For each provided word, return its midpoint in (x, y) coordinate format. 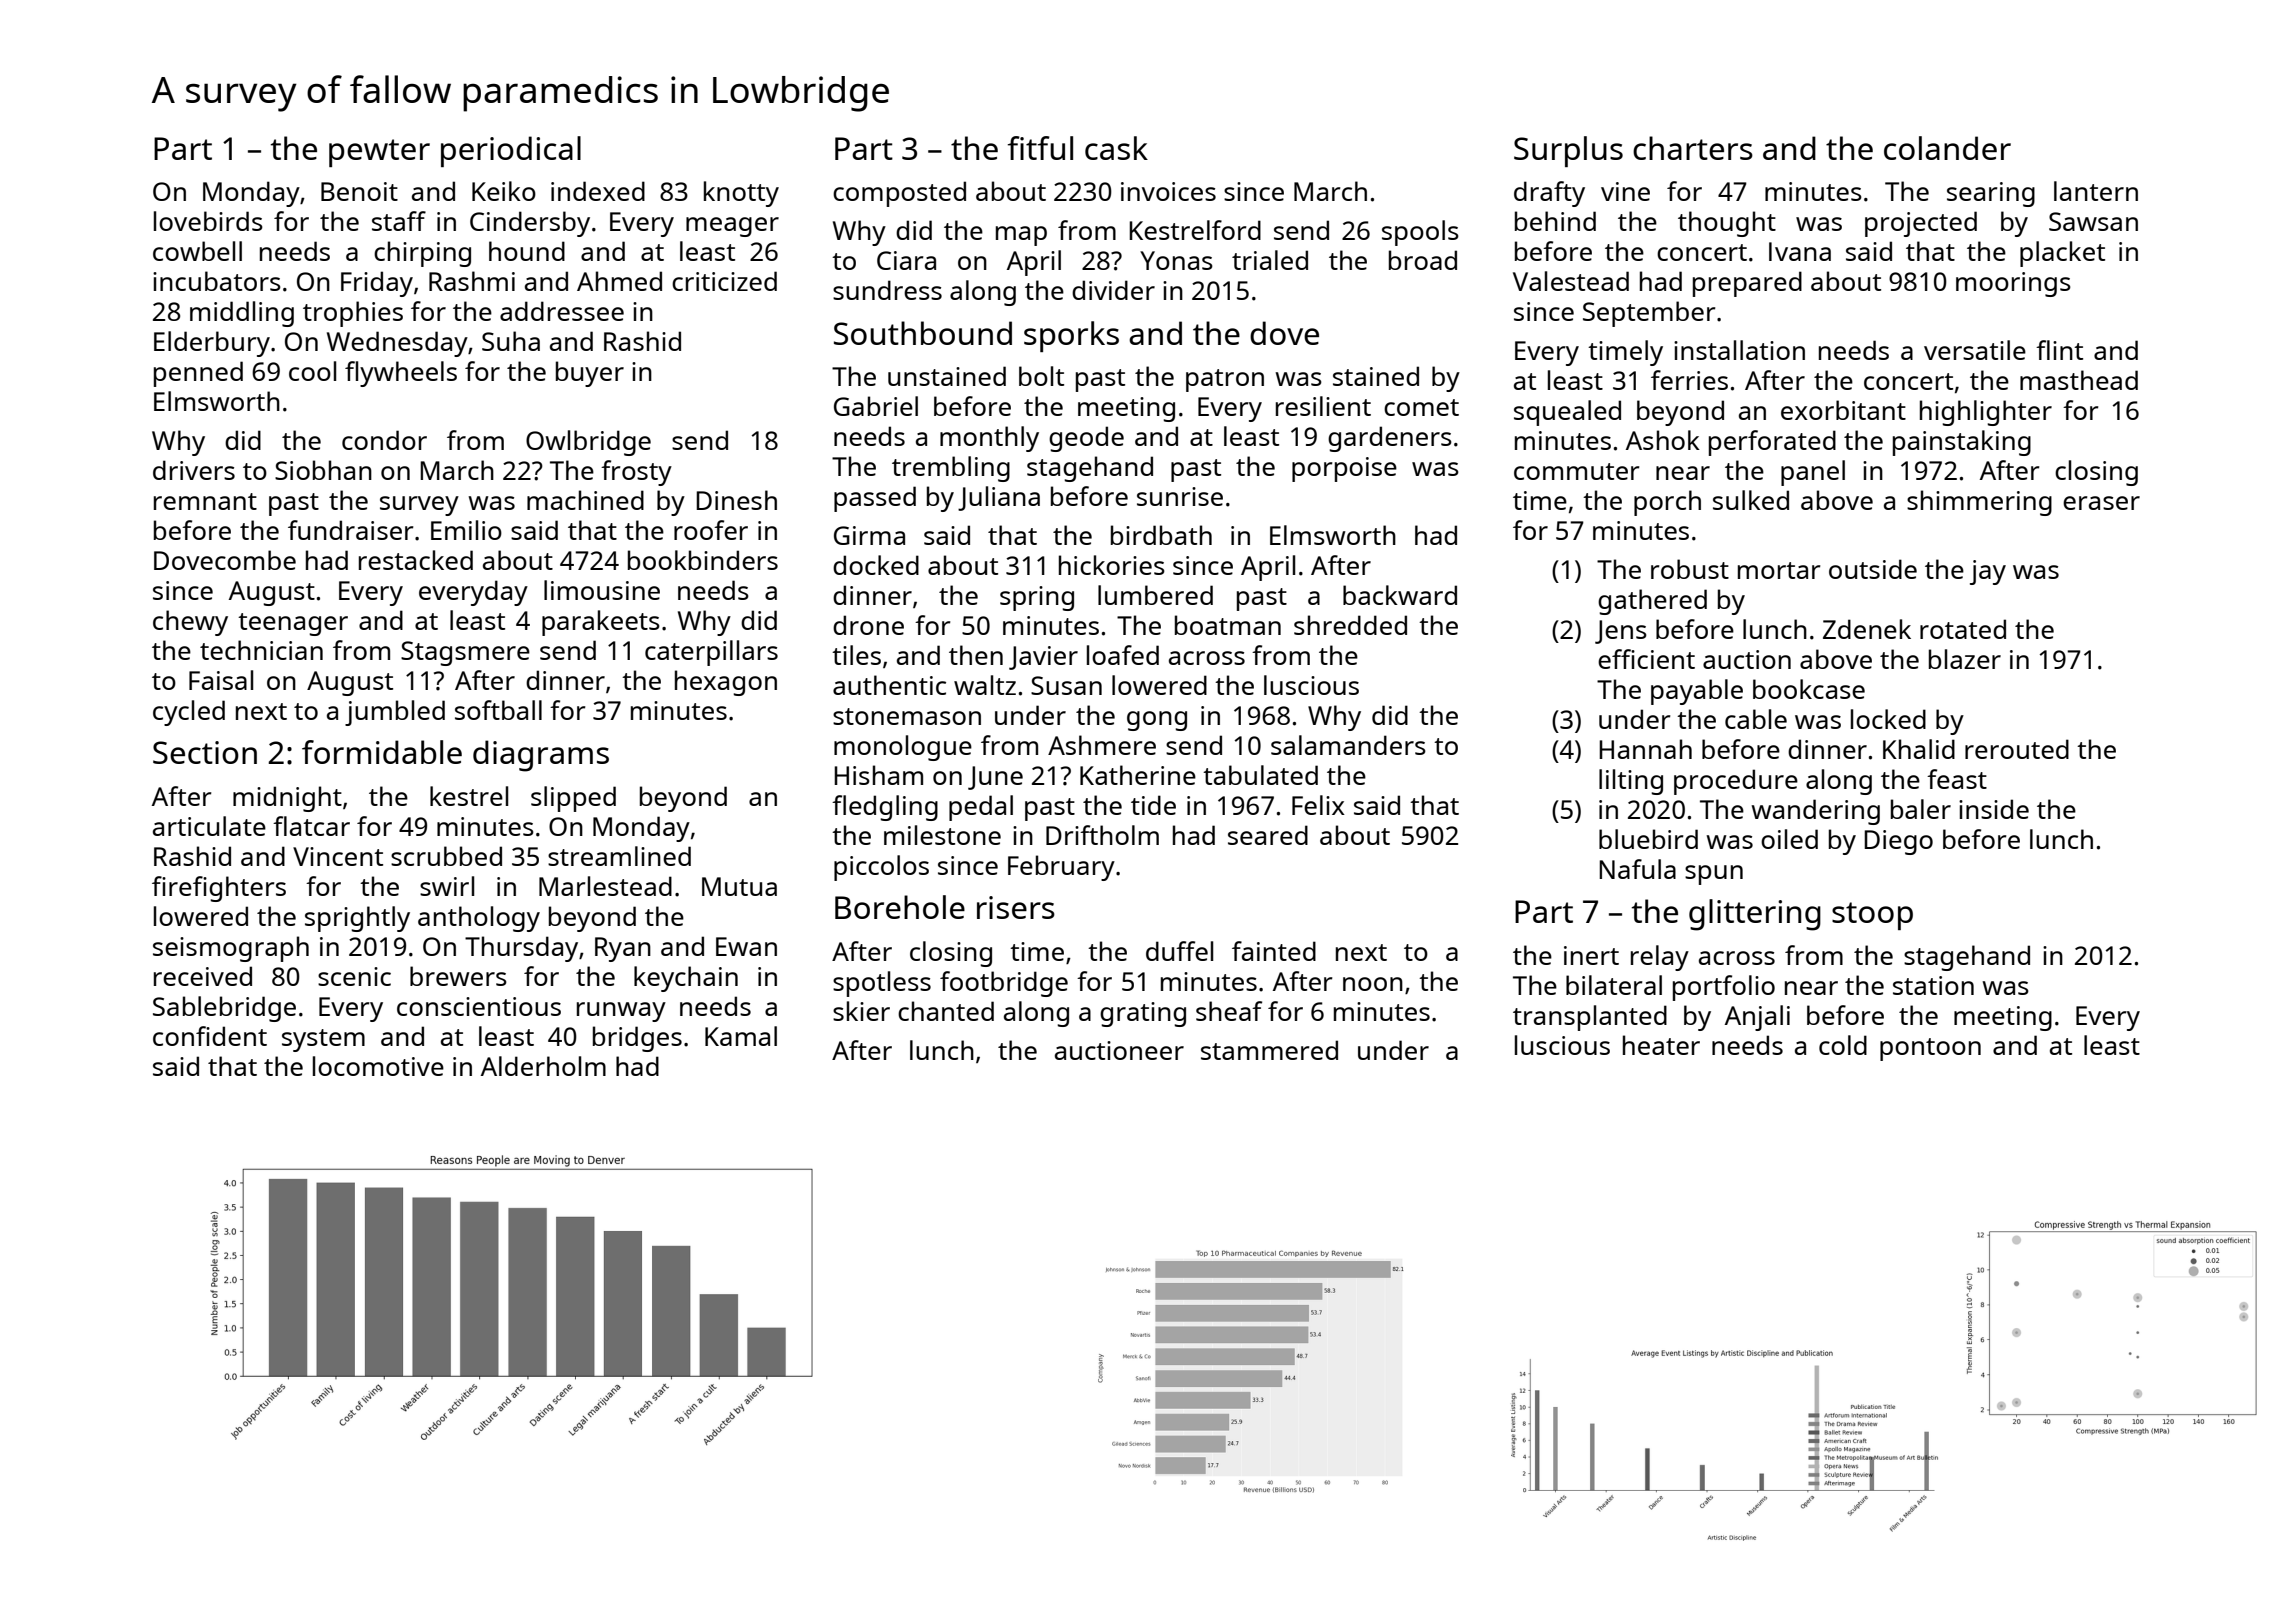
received (203, 976)
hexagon (726, 683)
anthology (479, 919)
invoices (1168, 191)
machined (585, 500)
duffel (1179, 951)
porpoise (1344, 469)
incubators (217, 281)
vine (1625, 191)
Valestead (1571, 281)
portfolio (1724, 988)
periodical (511, 151)
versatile (1975, 350)
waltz (985, 685)
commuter (1576, 471)
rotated (1963, 629)
